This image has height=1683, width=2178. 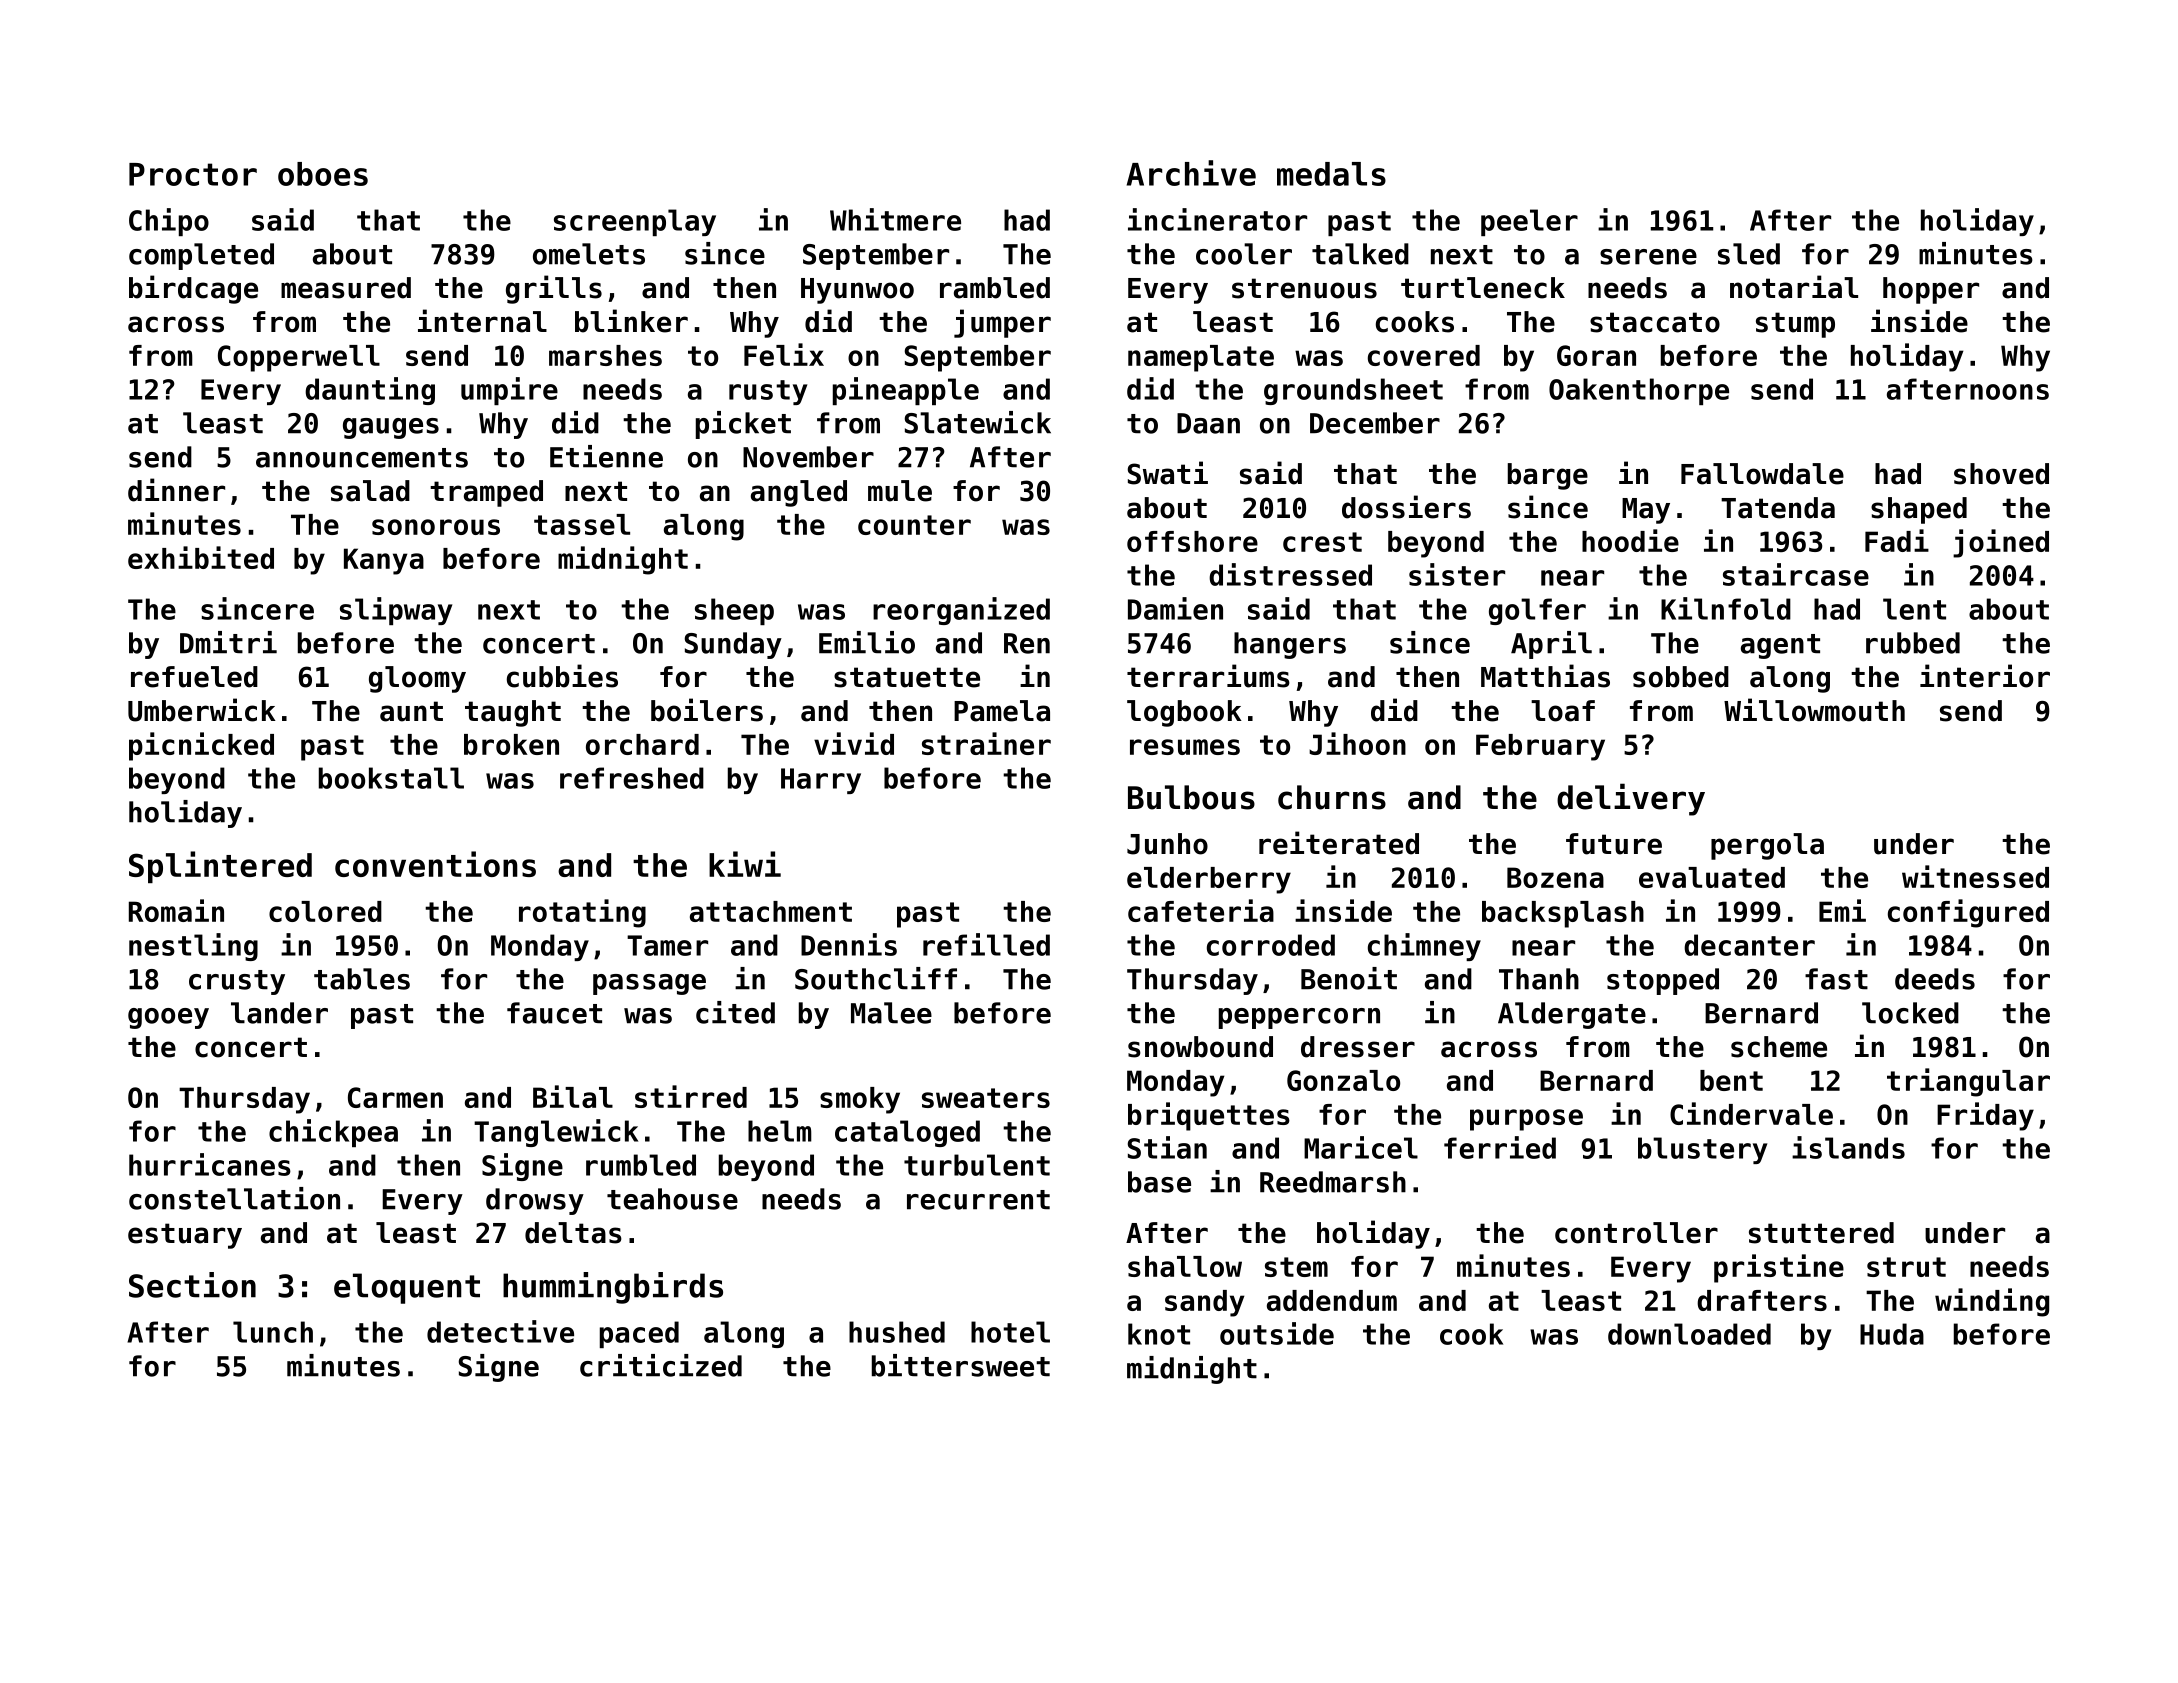 What do you see at coordinates (1175, 608) in the image?
I see `Damien` at bounding box center [1175, 608].
